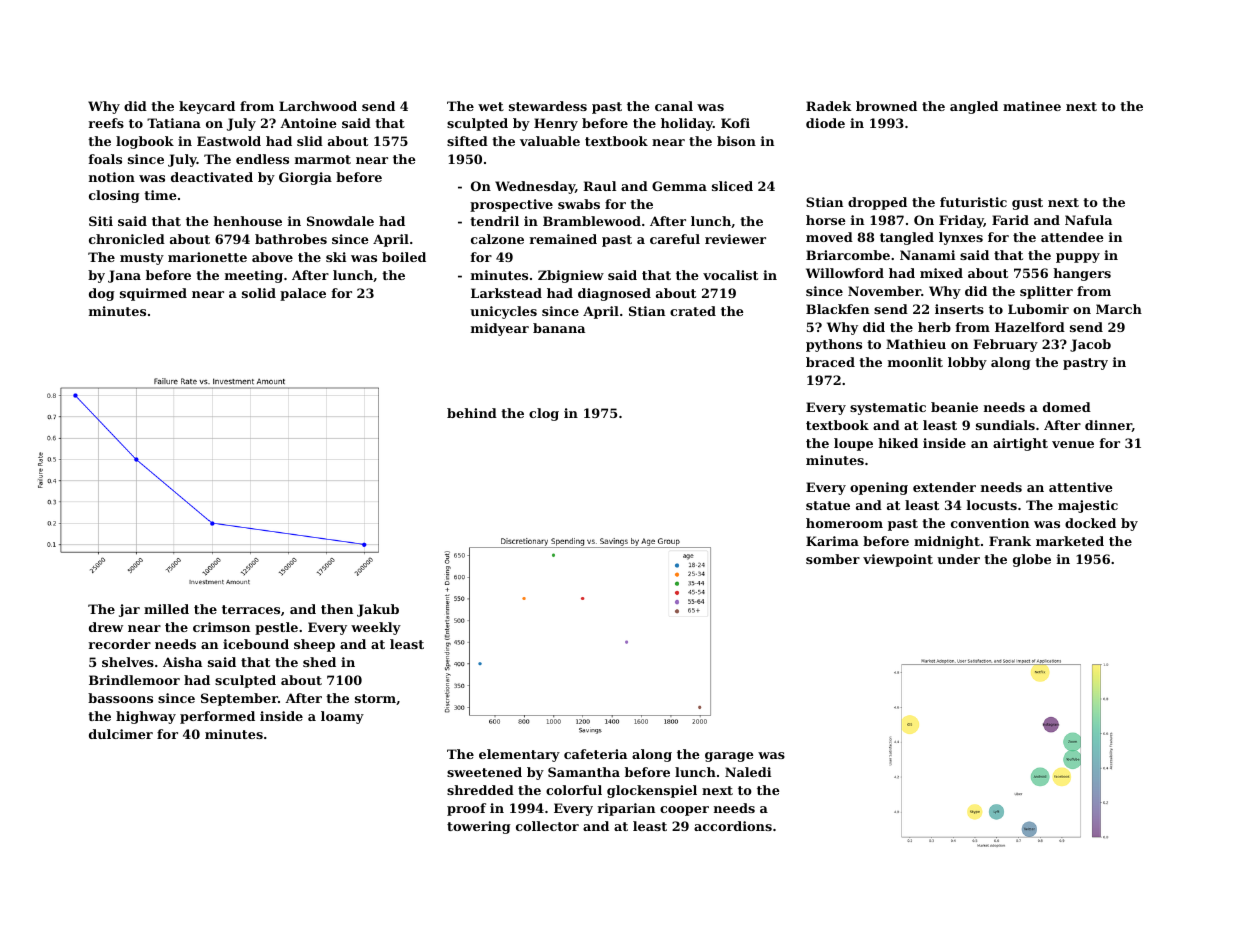 The height and width of the page is (952, 1233). What do you see at coordinates (479, 827) in the page?
I see `towering` at bounding box center [479, 827].
